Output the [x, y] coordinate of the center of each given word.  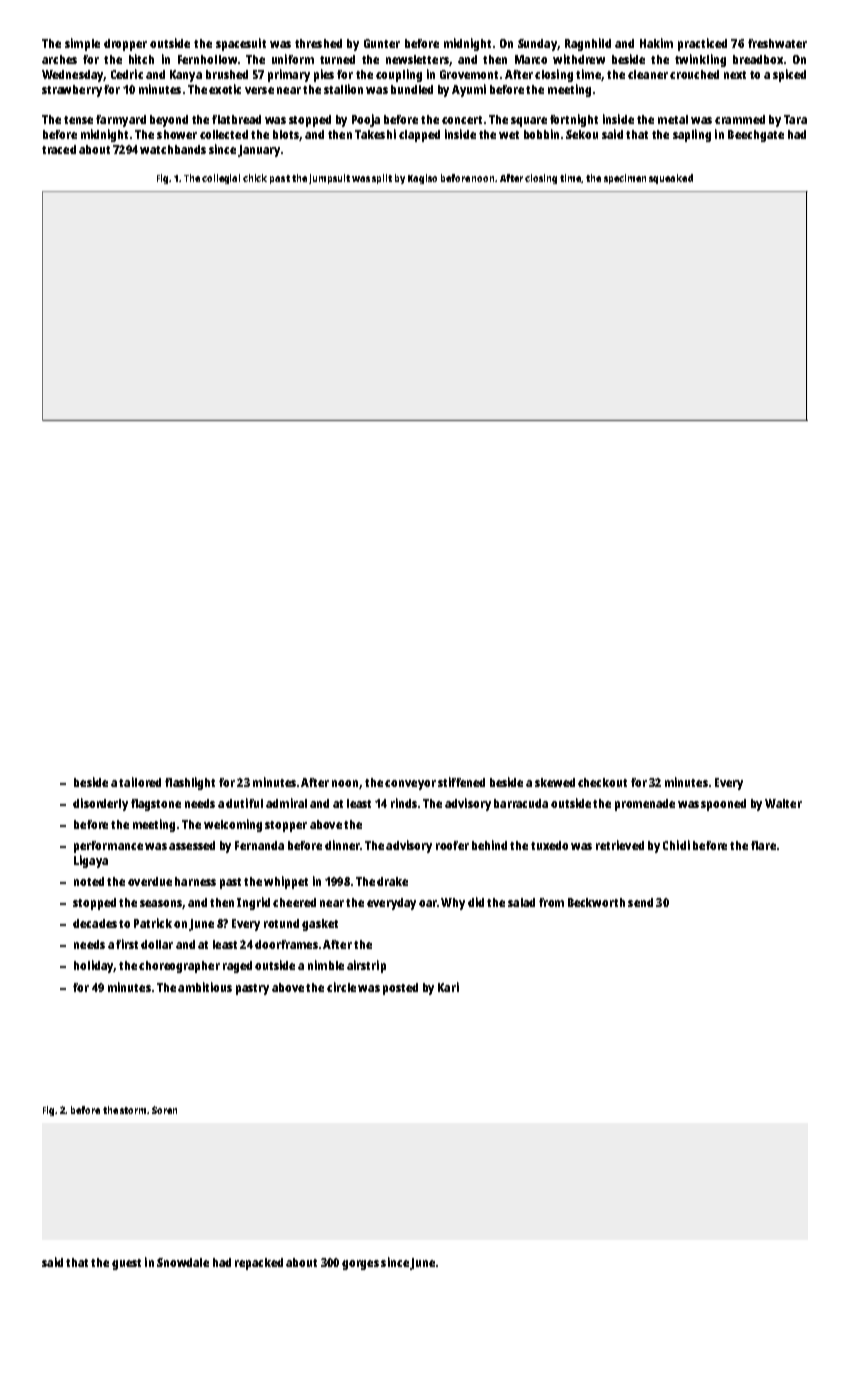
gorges [360, 1265]
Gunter [382, 43]
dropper [125, 45]
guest [126, 1264]
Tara [795, 119]
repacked [259, 1264]
